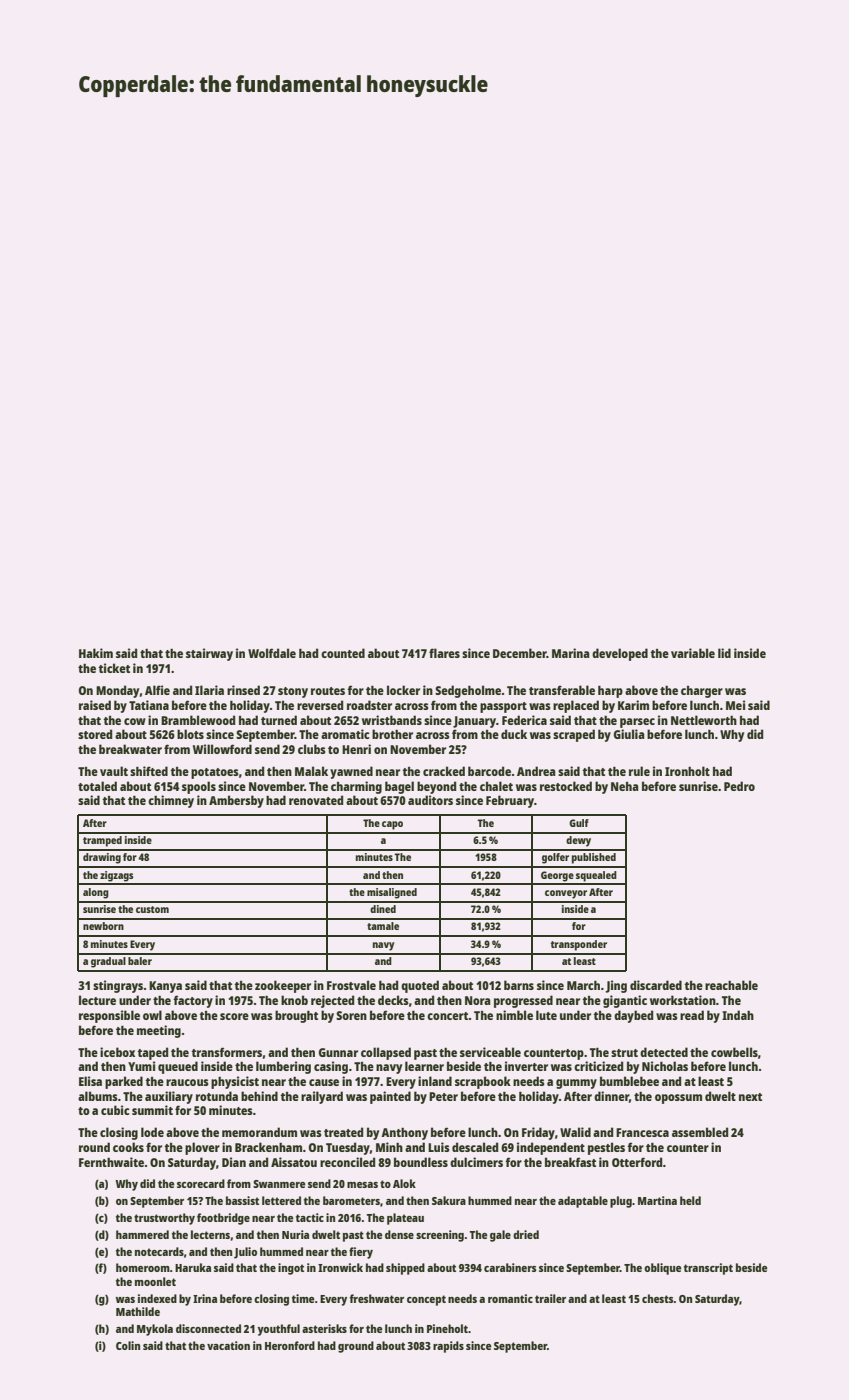 The image size is (849, 1400). What do you see at coordinates (708, 1269) in the screenshot?
I see `transcript` at bounding box center [708, 1269].
